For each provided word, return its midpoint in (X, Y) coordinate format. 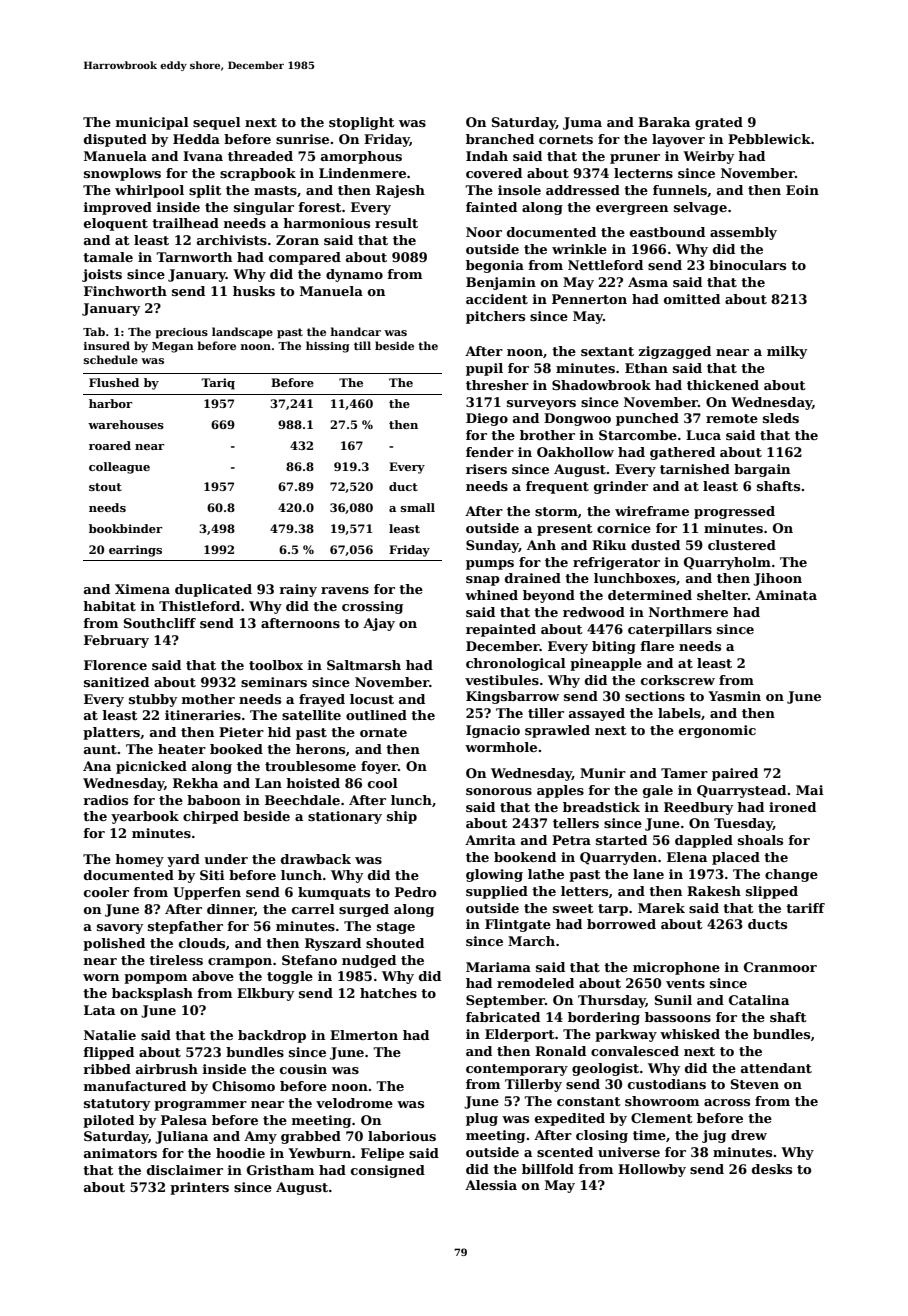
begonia (495, 266)
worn (101, 977)
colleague (119, 468)
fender (490, 452)
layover (678, 140)
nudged (369, 961)
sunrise (302, 139)
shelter (722, 595)
